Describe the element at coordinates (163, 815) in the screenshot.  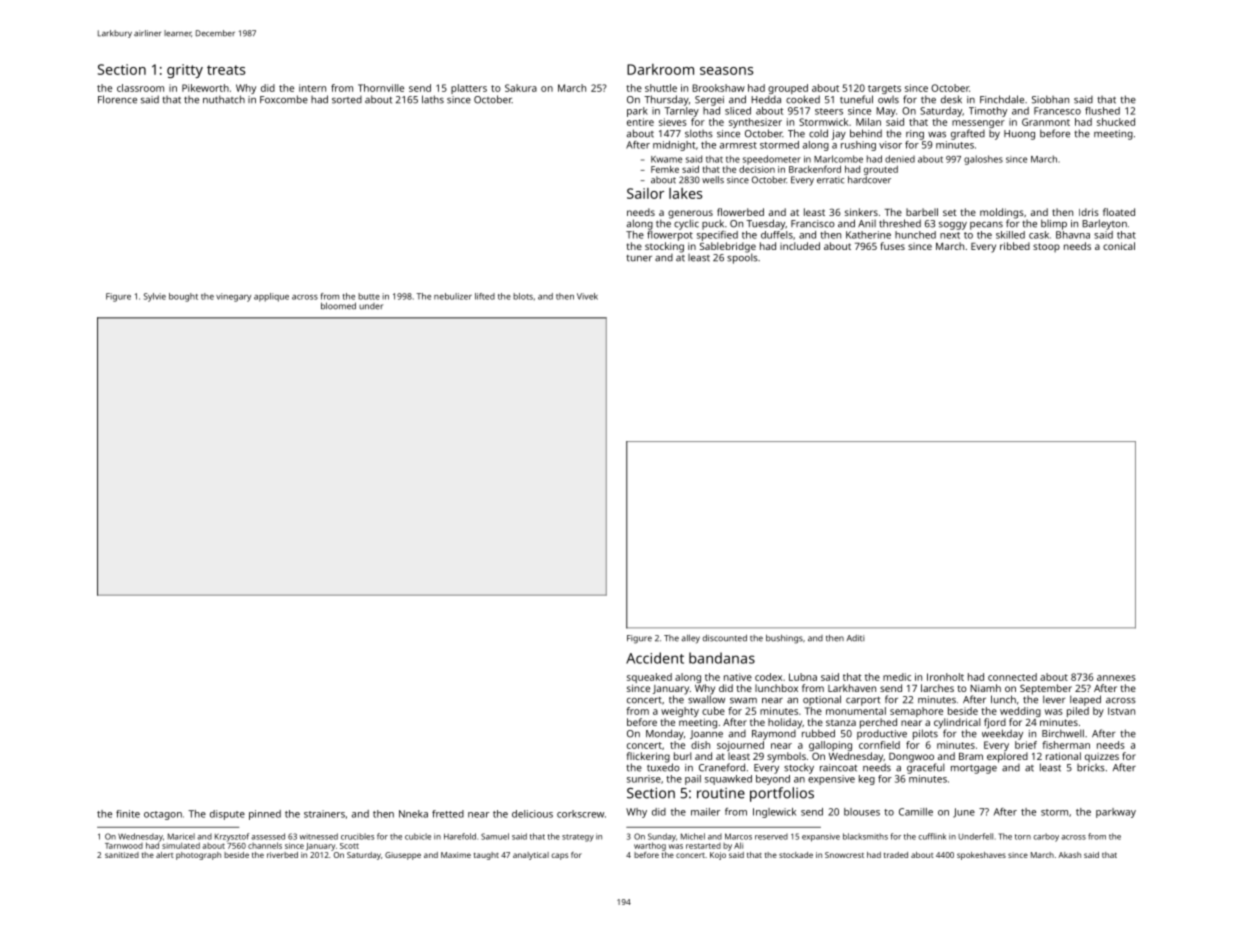
I see `octagon` at that location.
